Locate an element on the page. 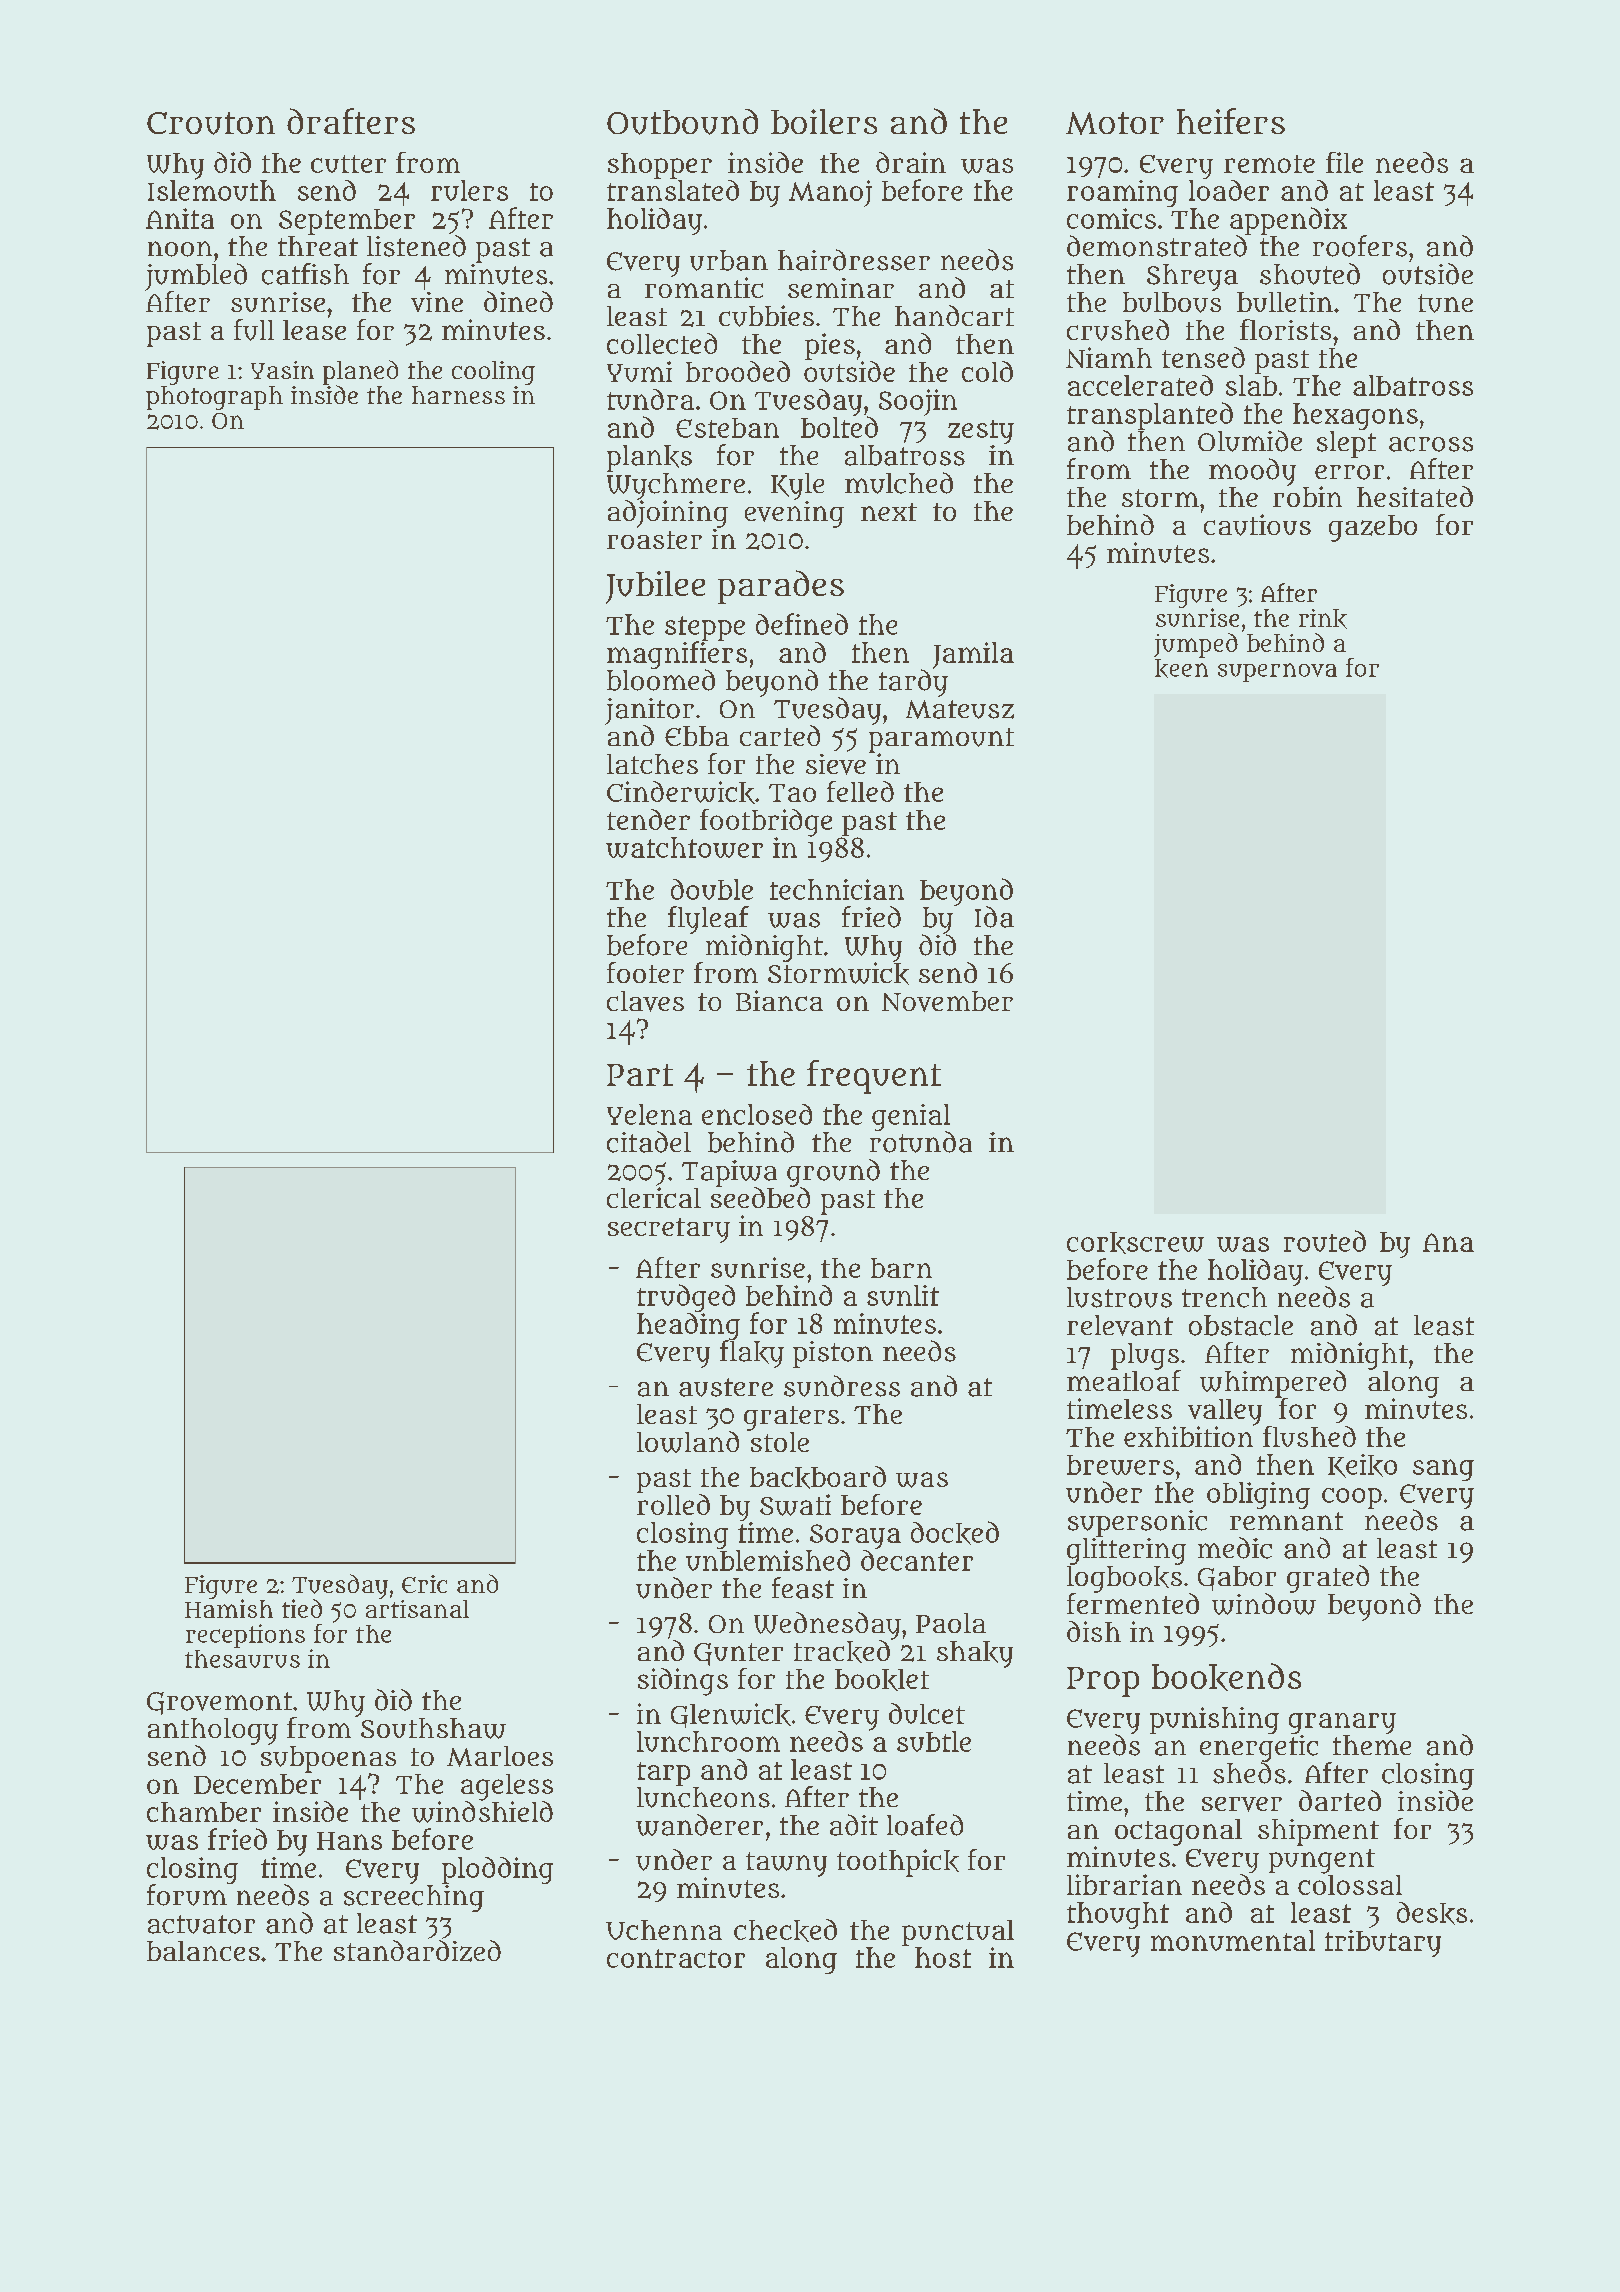  supernova is located at coordinates (1277, 672).
